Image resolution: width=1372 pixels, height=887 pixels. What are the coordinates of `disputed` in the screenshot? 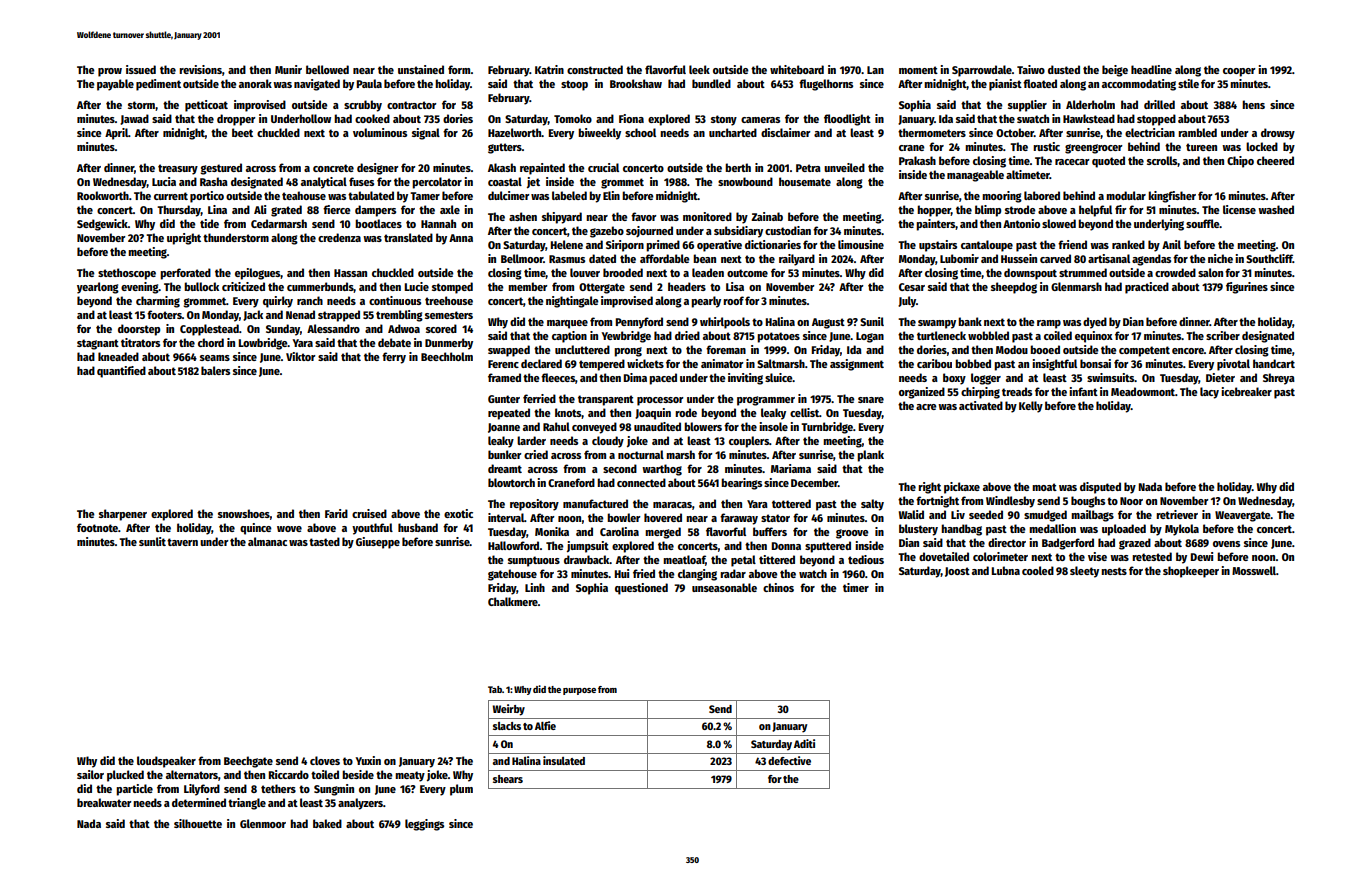 It's located at (1100, 488).
